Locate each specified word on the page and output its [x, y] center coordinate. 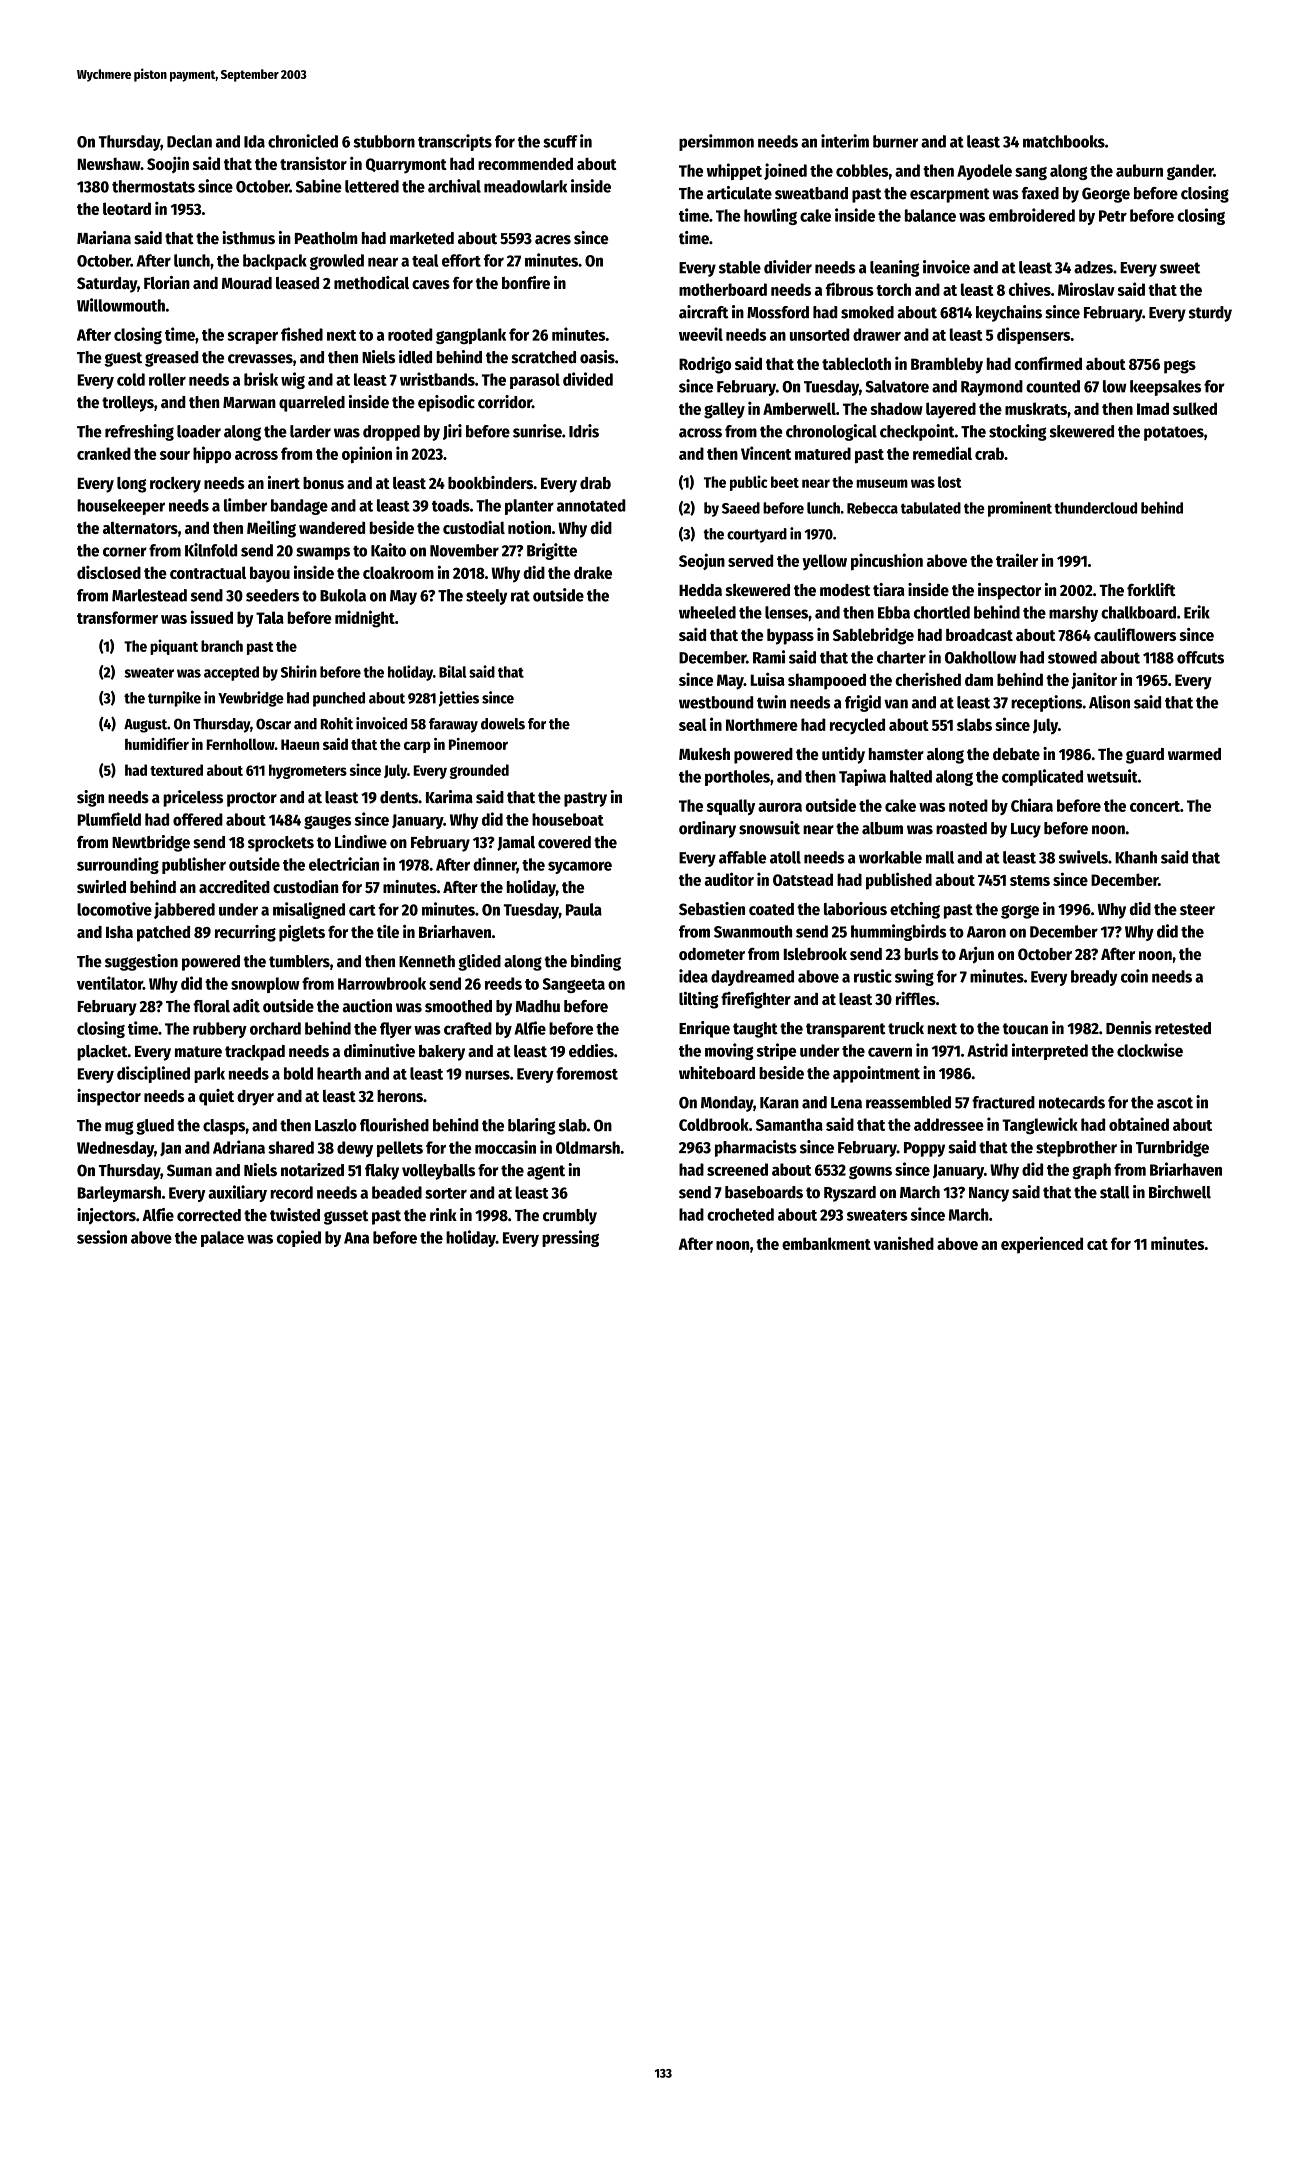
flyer [396, 1030]
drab [595, 483]
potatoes [1174, 433]
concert [1155, 806]
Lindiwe [361, 842]
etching [915, 910]
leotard [127, 208]
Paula [584, 909]
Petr [1113, 216]
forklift [1151, 589]
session [102, 1237]
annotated [591, 505]
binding [596, 962]
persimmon [716, 142]
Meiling [271, 529]
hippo [212, 454]
